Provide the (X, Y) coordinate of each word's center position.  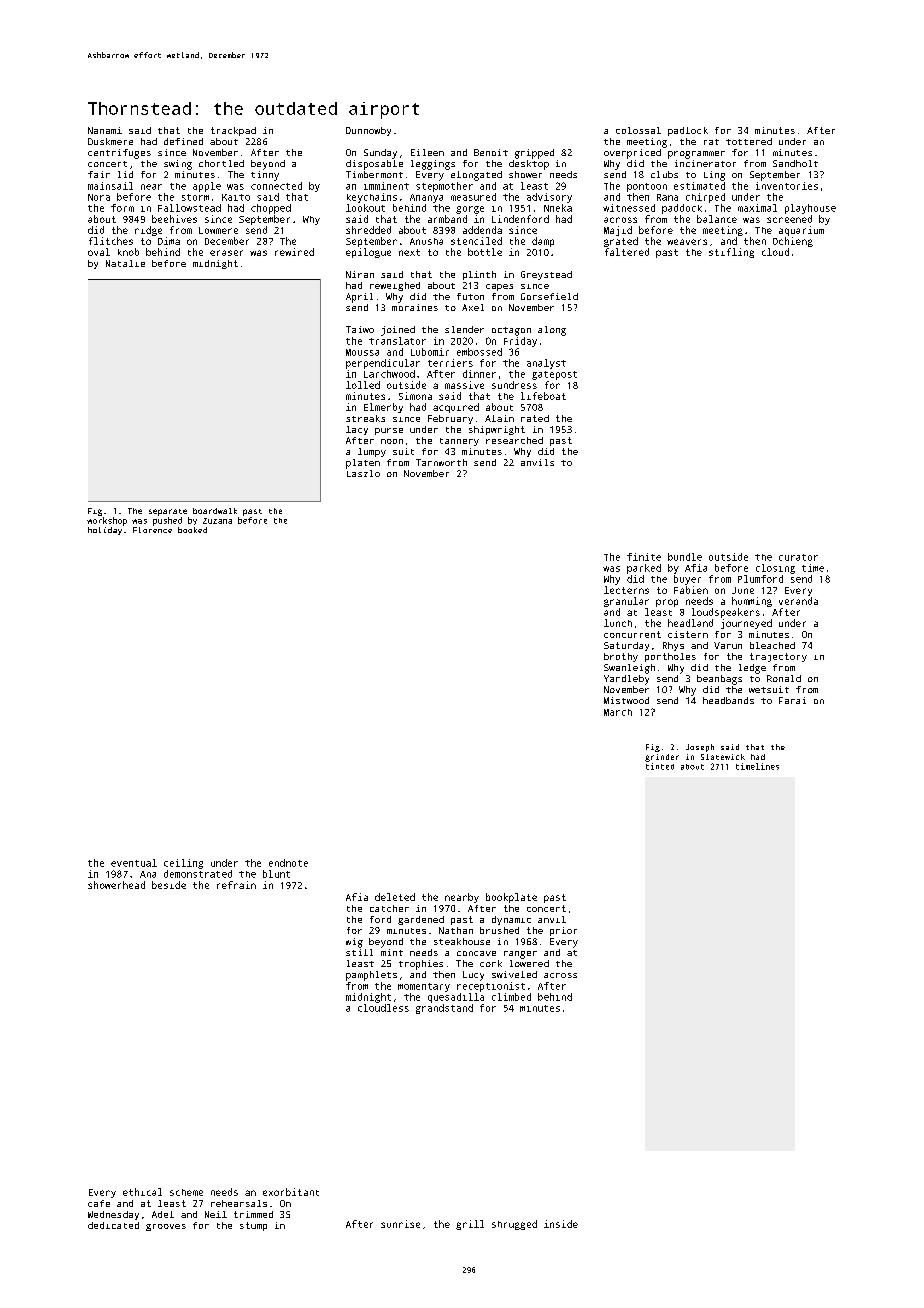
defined (183, 141)
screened (789, 219)
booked (192, 530)
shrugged (514, 1225)
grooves (166, 1227)
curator (798, 557)
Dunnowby (368, 131)
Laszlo (363, 473)
